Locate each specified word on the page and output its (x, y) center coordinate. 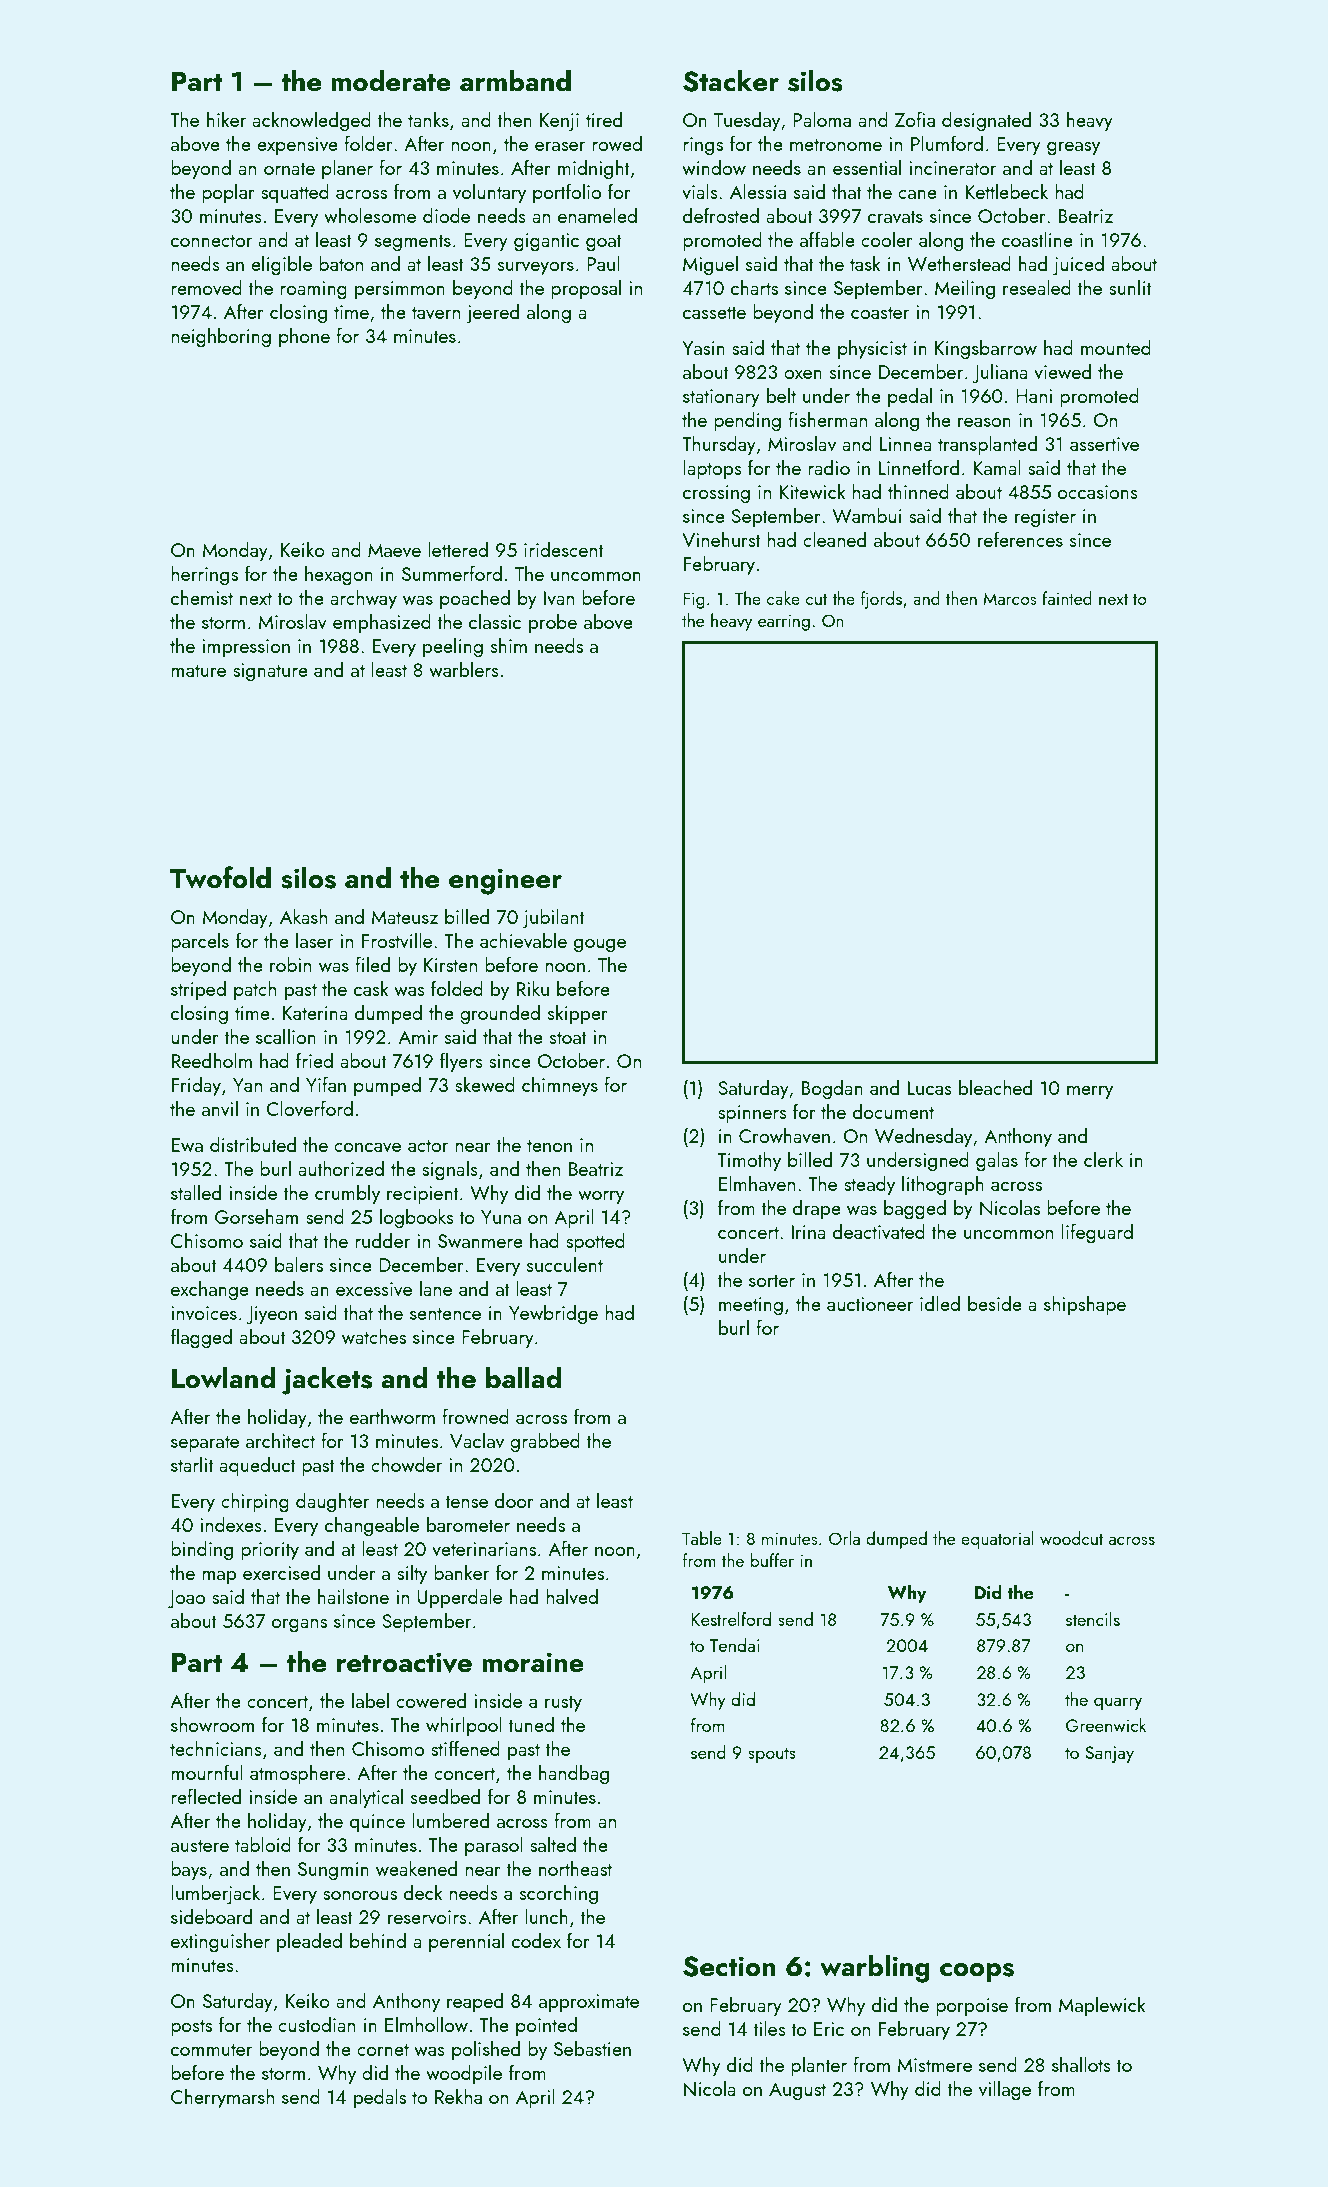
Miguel (710, 266)
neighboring (221, 338)
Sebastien (592, 2048)
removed (206, 287)
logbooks (417, 1218)
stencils (1093, 1619)
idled (940, 1303)
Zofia (915, 119)
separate (205, 1443)
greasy (1073, 149)
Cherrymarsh (222, 2099)
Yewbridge (553, 1315)
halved (572, 1596)
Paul (603, 263)
